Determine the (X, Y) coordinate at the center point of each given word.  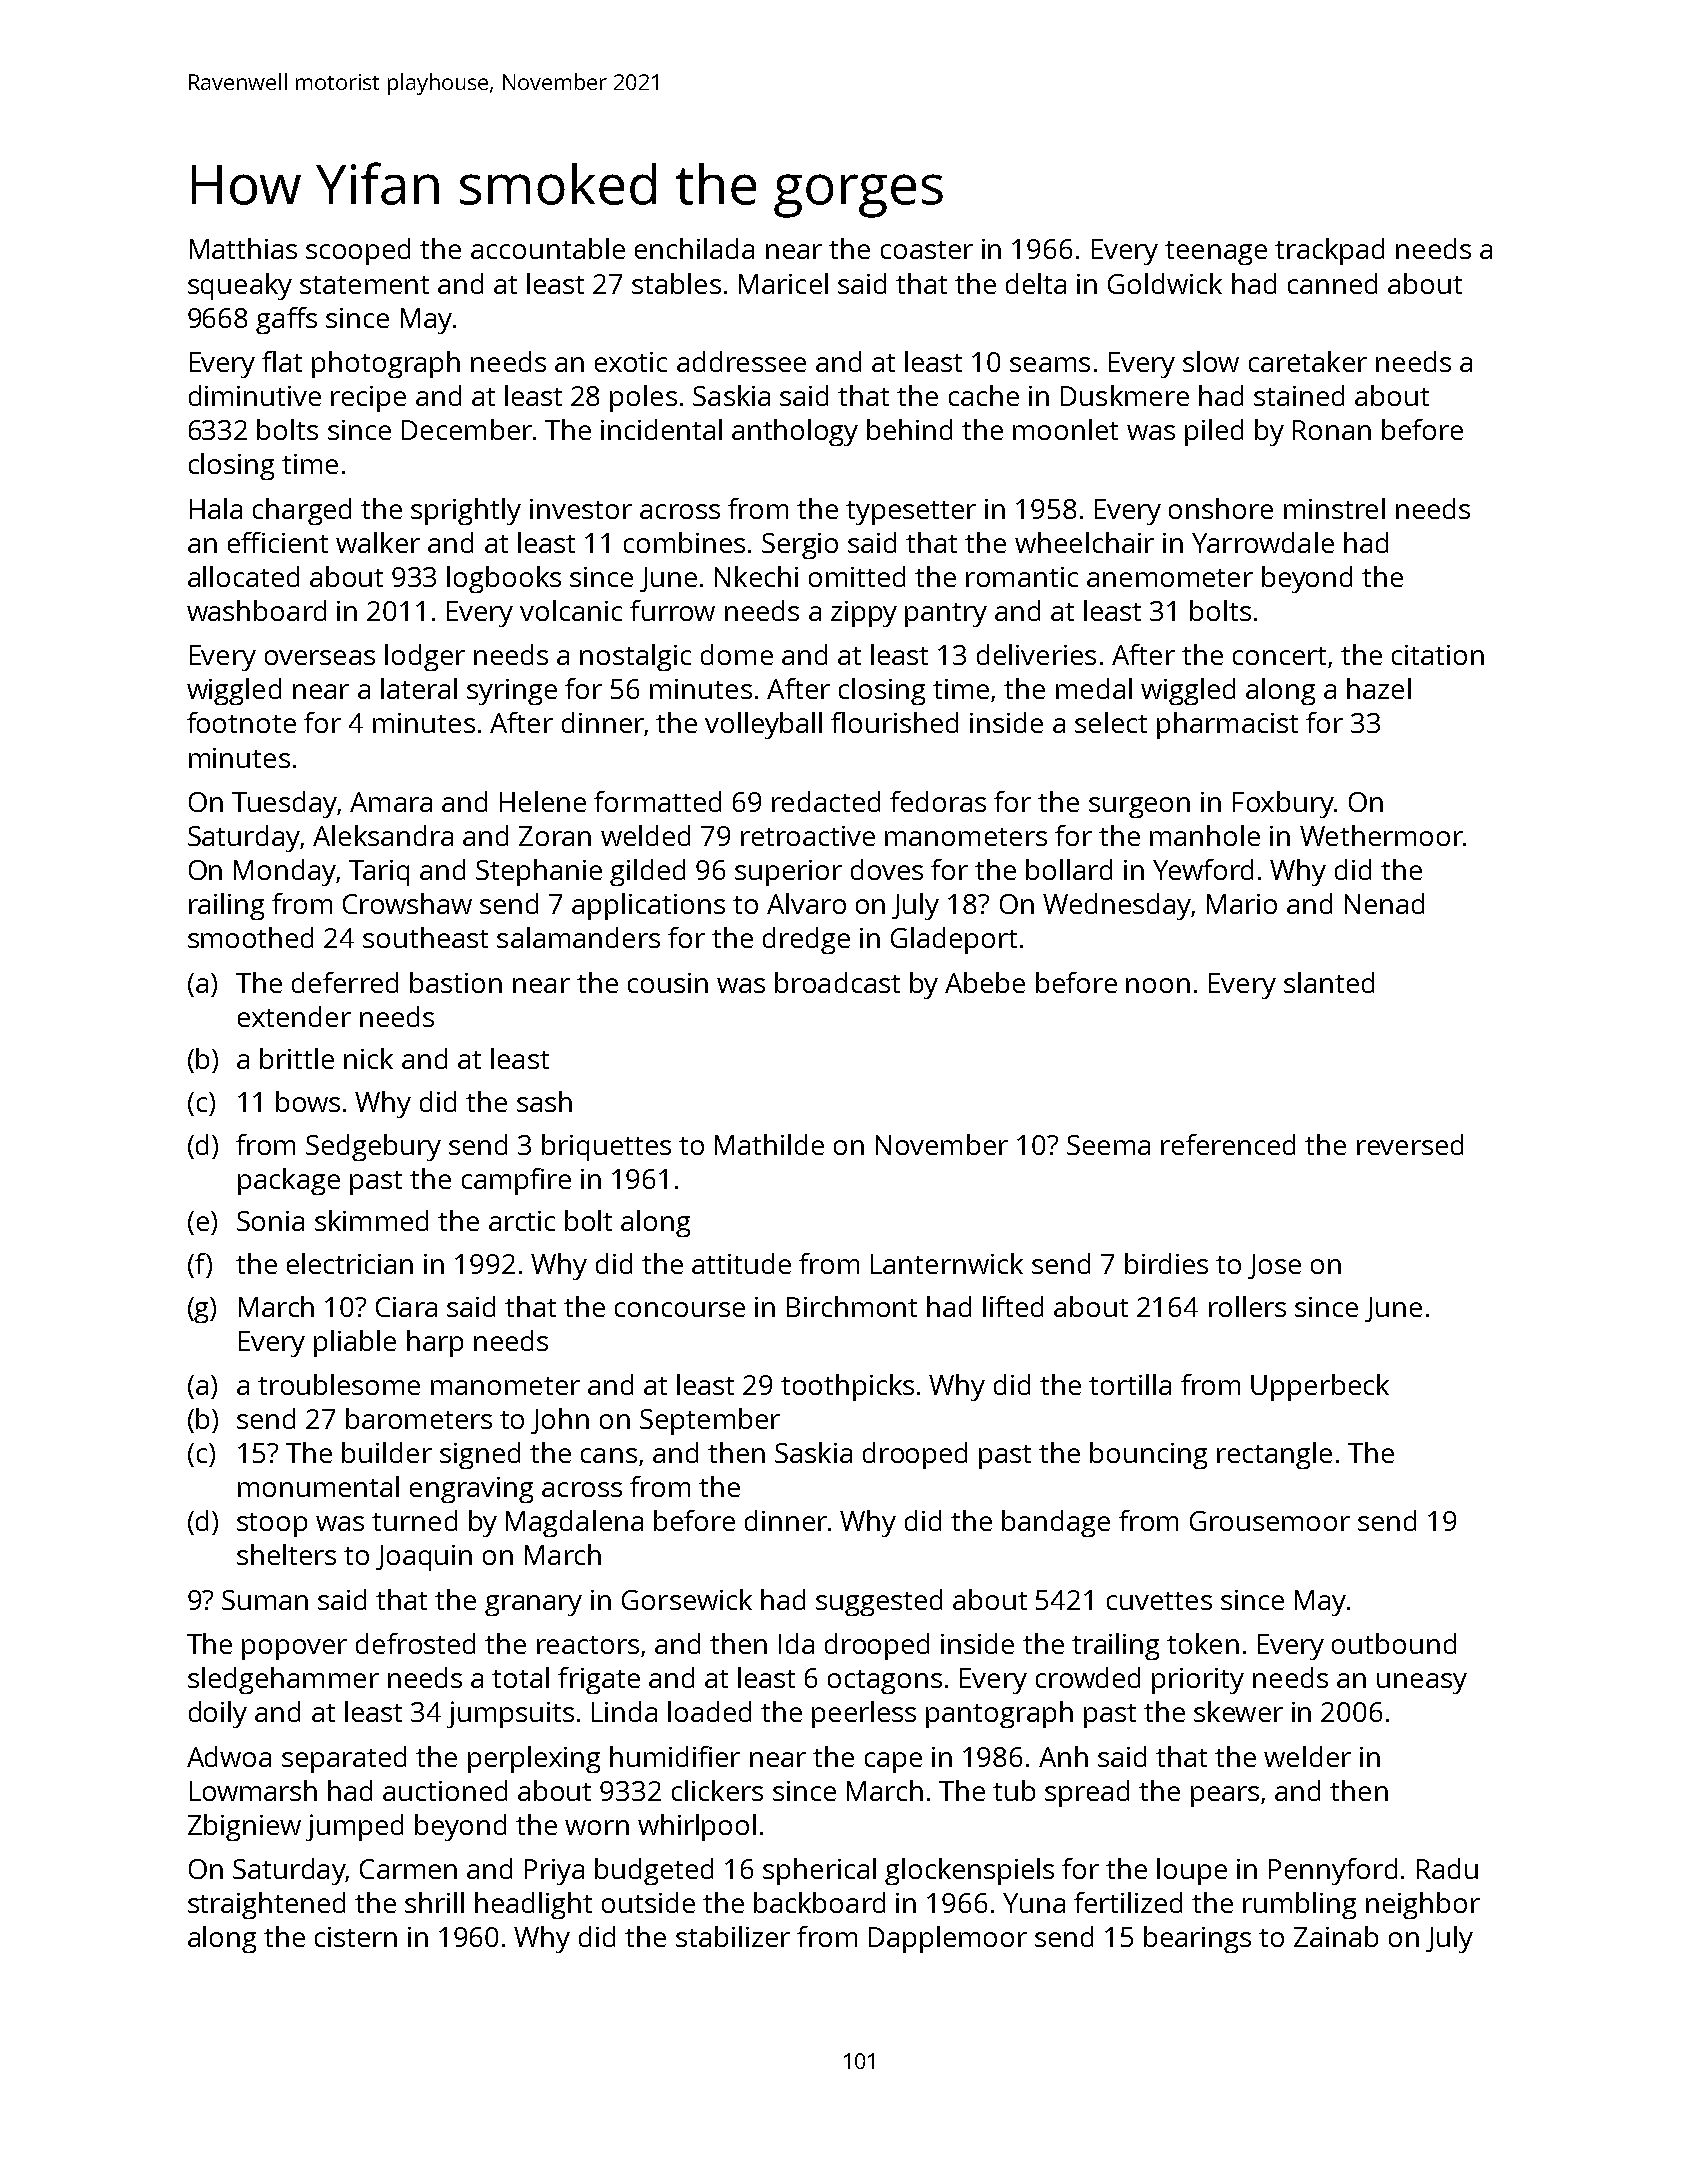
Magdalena (574, 1523)
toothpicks (847, 1387)
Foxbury (1283, 804)
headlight (533, 1905)
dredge (806, 940)
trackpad (1329, 251)
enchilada (694, 248)
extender (294, 1016)
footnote (241, 722)
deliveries (1036, 654)
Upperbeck (1320, 1387)
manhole (1205, 835)
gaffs (286, 320)
